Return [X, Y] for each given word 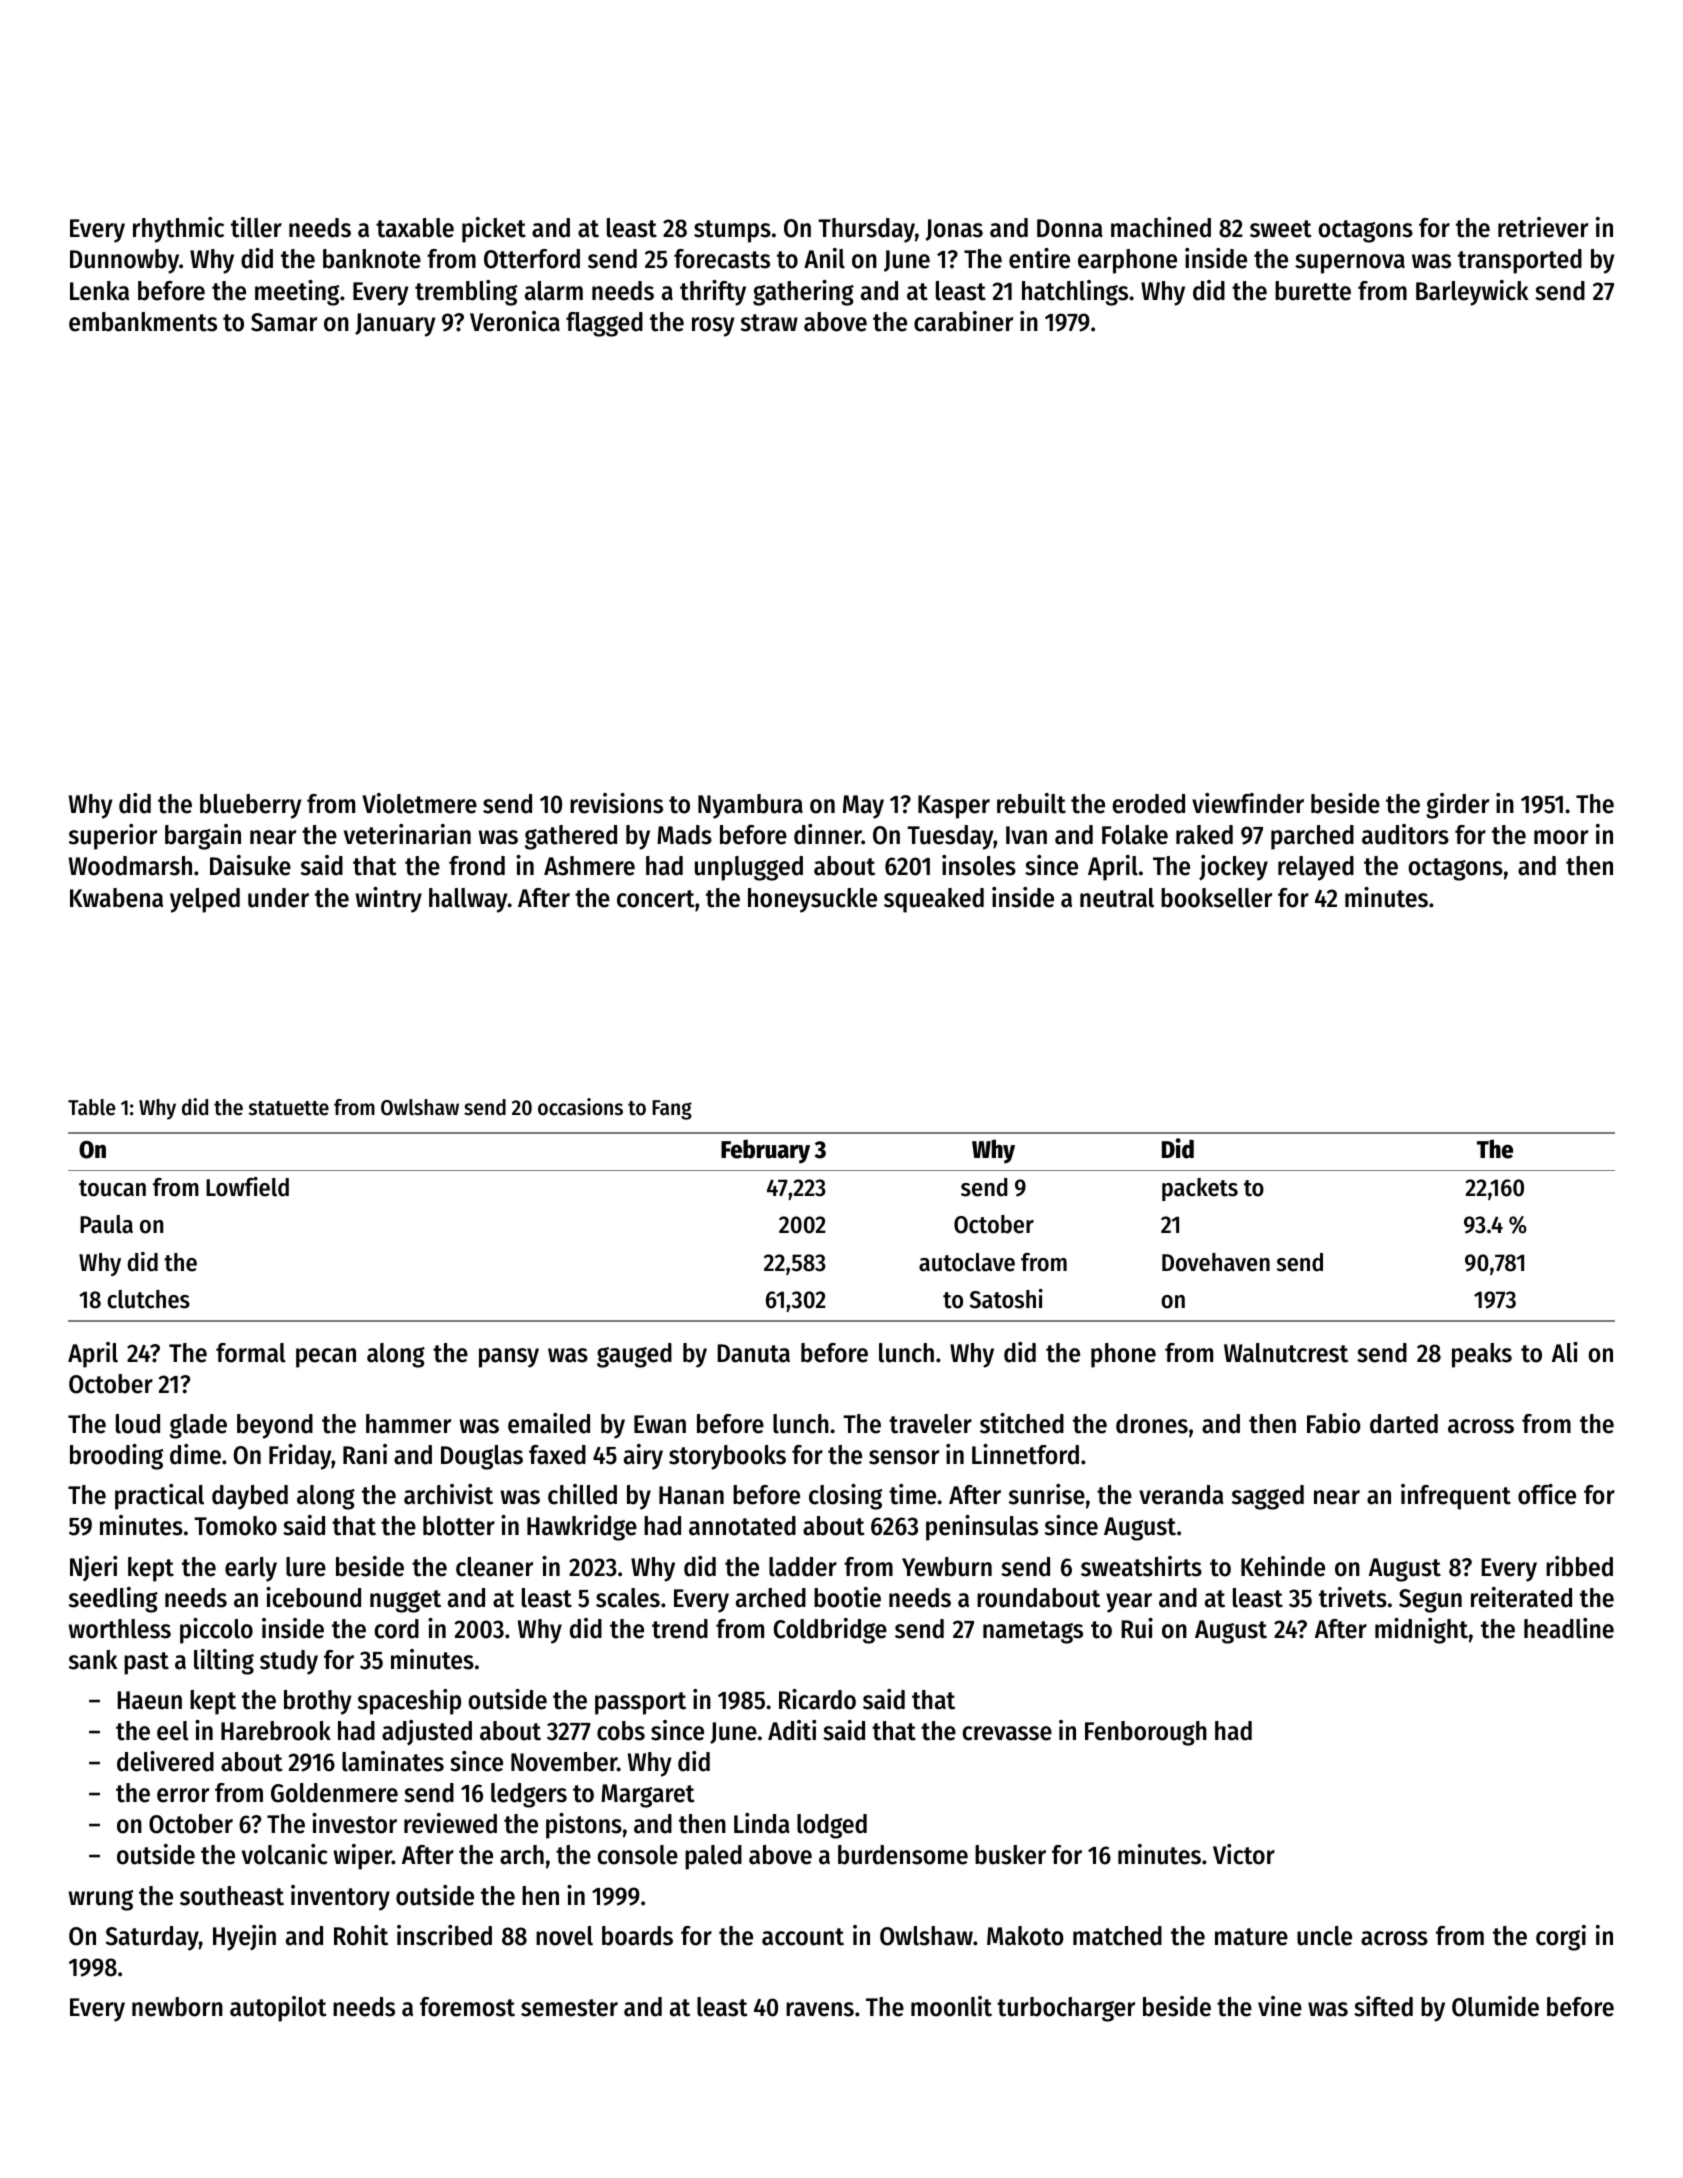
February [765, 1151]
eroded [1148, 804]
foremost [467, 2007]
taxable [415, 228]
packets [1200, 1189]
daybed [250, 1497]
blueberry [251, 806]
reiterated [1521, 1597]
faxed [557, 1455]
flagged [604, 324]
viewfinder [1248, 803]
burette [1313, 291]
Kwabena [116, 898]
